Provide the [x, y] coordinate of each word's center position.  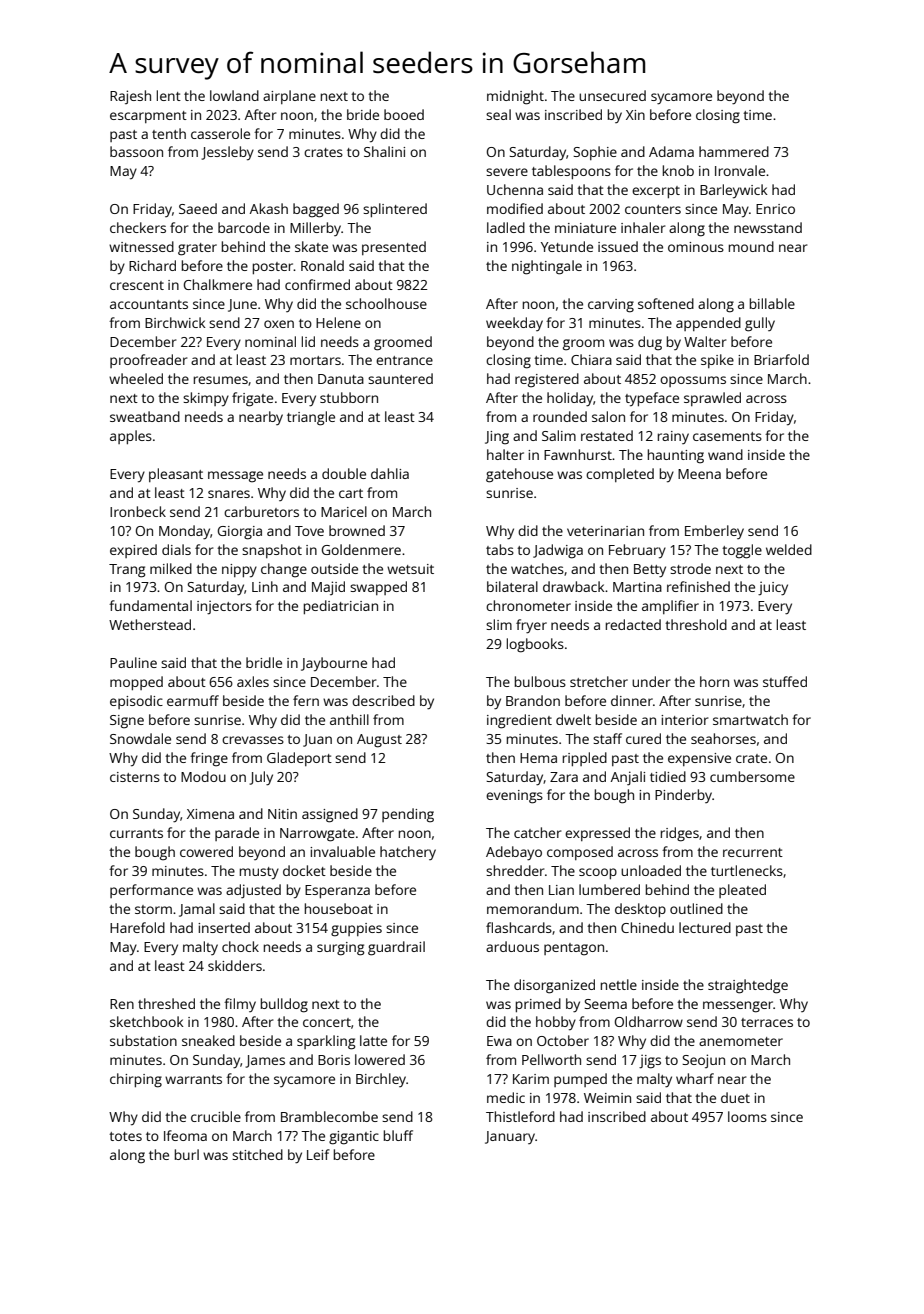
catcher [537, 832]
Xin [635, 115]
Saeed [198, 208]
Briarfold [781, 359]
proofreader [148, 361]
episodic [136, 702]
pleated [742, 891]
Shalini [384, 151]
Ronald [322, 265]
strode [690, 568]
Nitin [282, 814]
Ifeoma [185, 1135]
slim [499, 624]
